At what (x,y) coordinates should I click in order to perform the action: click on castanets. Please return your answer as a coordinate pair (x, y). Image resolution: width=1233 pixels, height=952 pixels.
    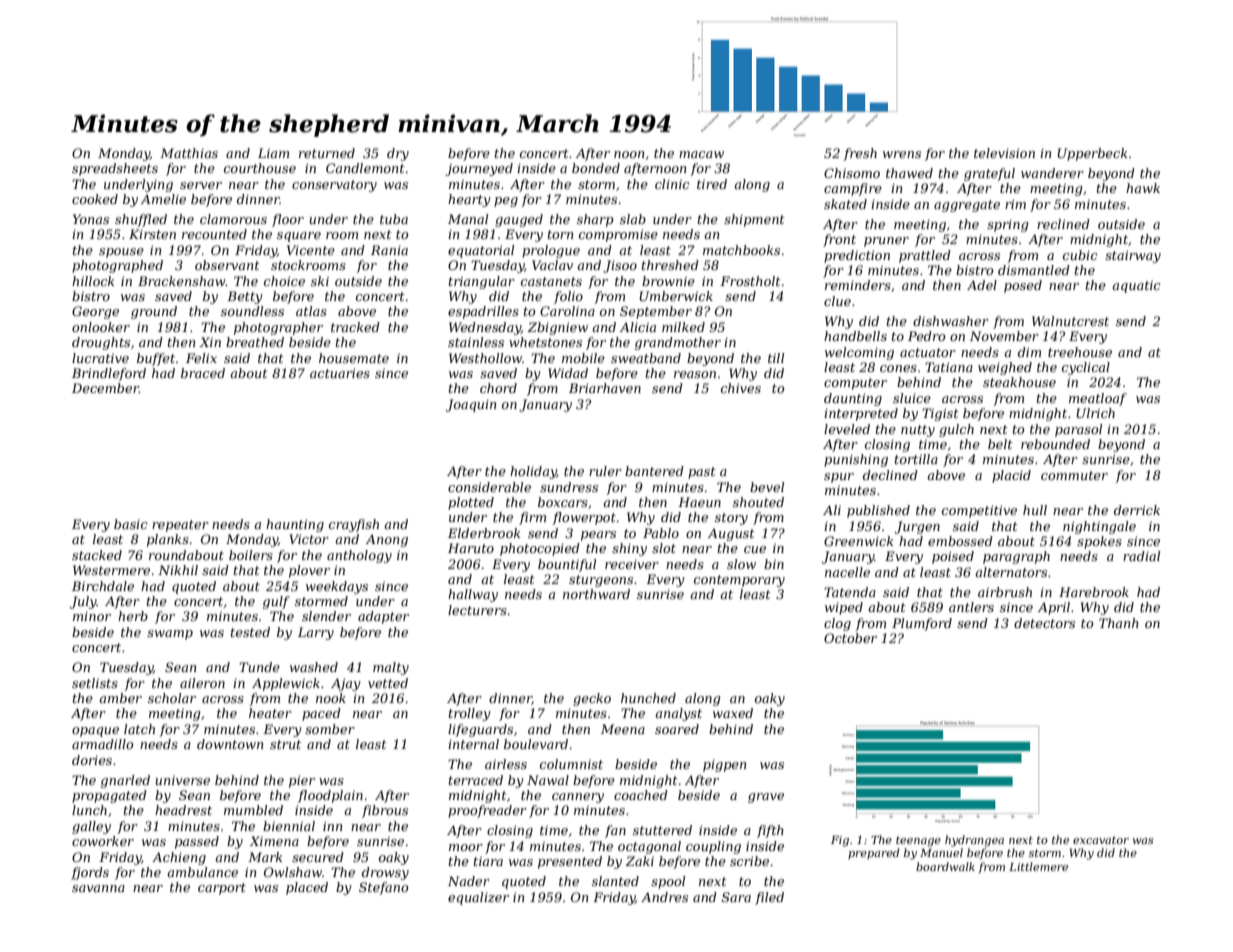
    Looking at the image, I should click on (551, 281).
